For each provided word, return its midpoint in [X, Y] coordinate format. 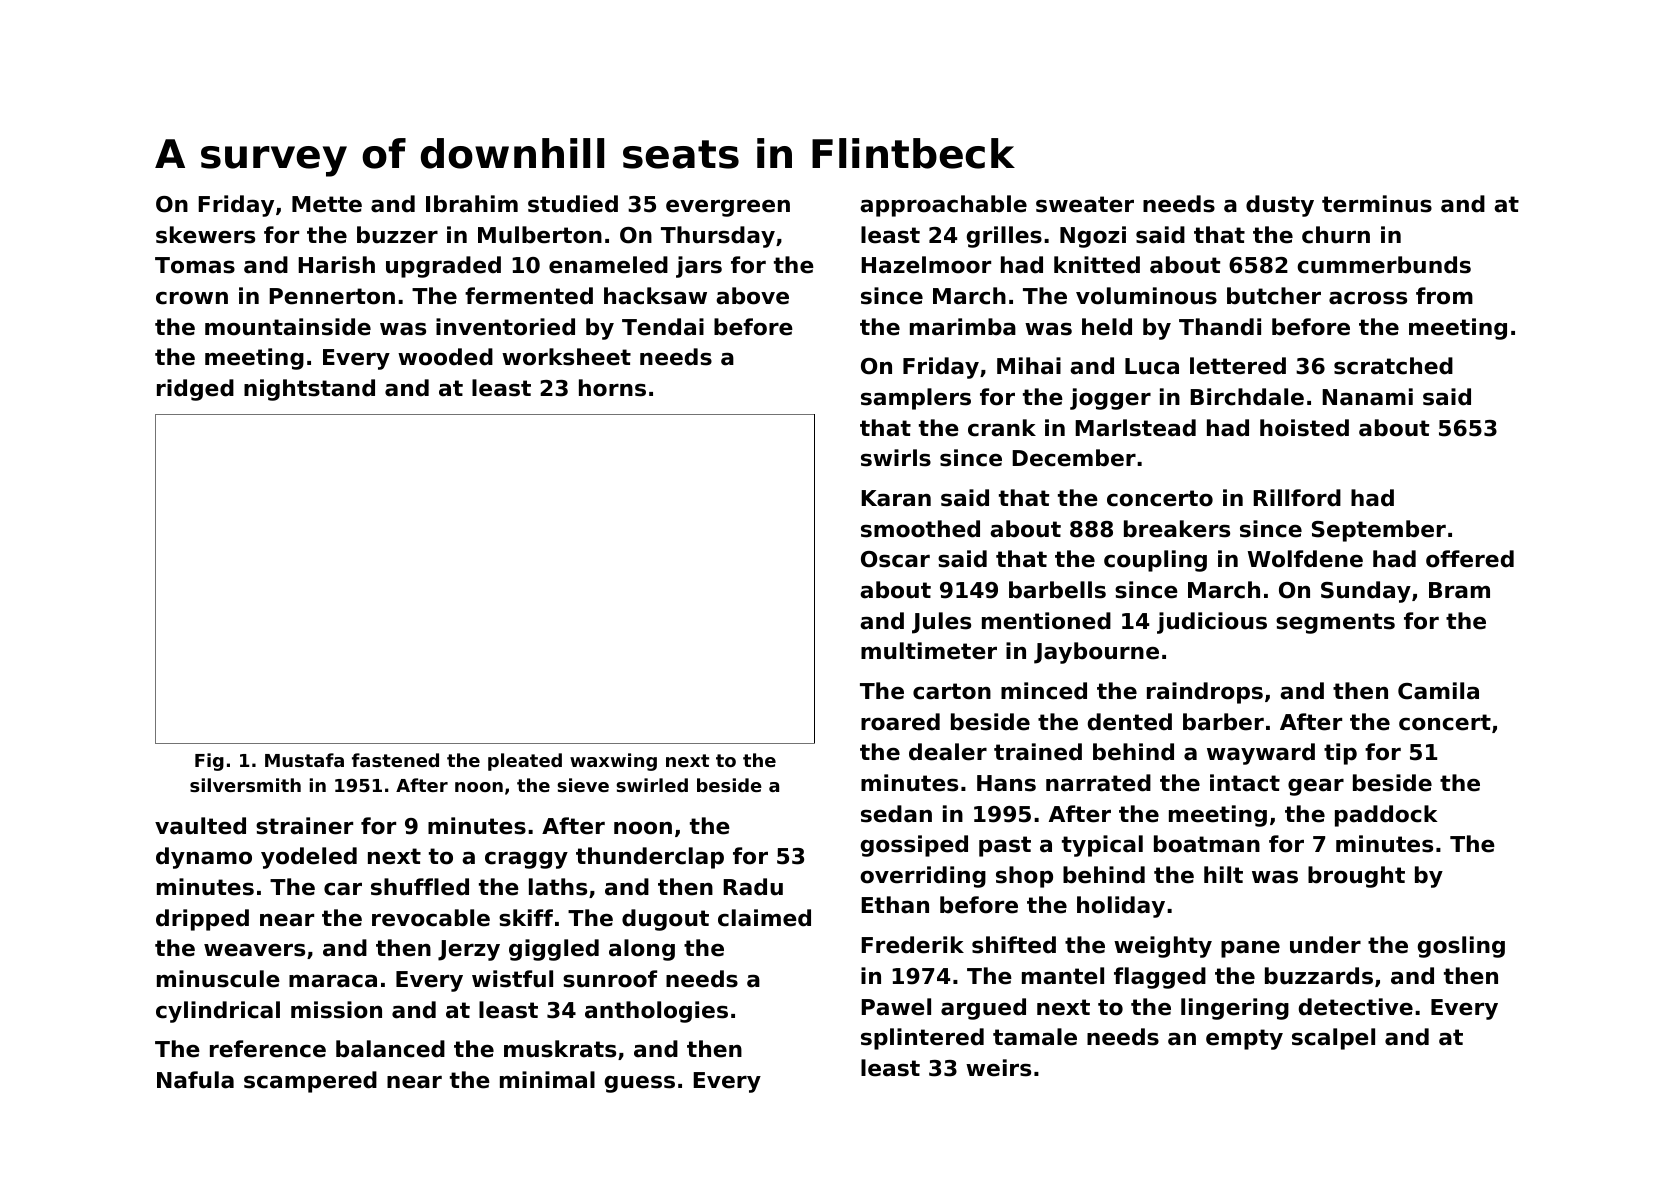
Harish [336, 265]
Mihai [1029, 366]
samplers [916, 399]
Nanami [1367, 397]
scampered [310, 1082]
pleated [525, 762]
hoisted [1304, 428]
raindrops [1205, 693]
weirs [998, 1068]
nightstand [309, 390]
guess [640, 1084]
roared [900, 722]
